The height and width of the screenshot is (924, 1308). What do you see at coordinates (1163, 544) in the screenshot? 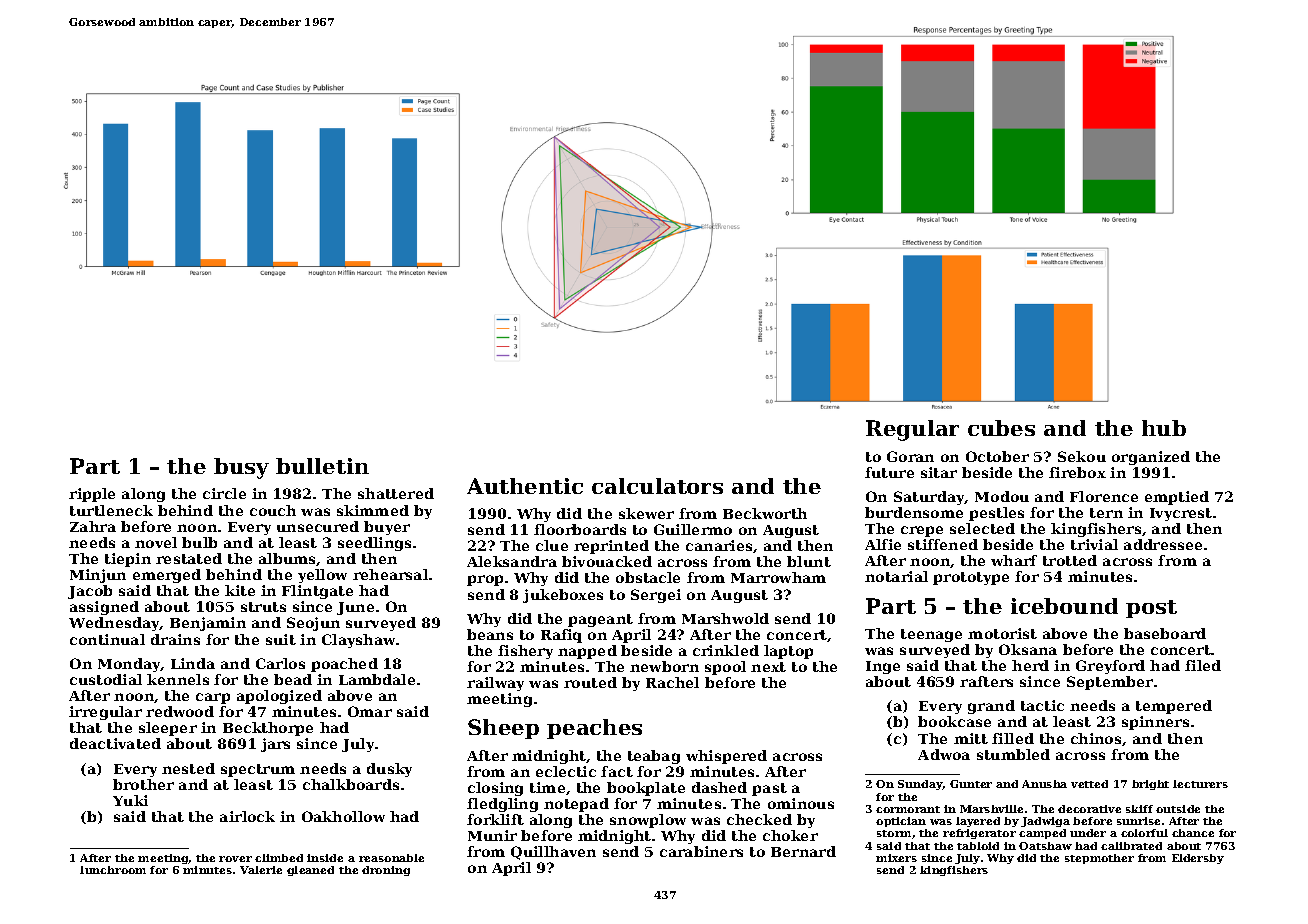
I see `addressee` at bounding box center [1163, 544].
